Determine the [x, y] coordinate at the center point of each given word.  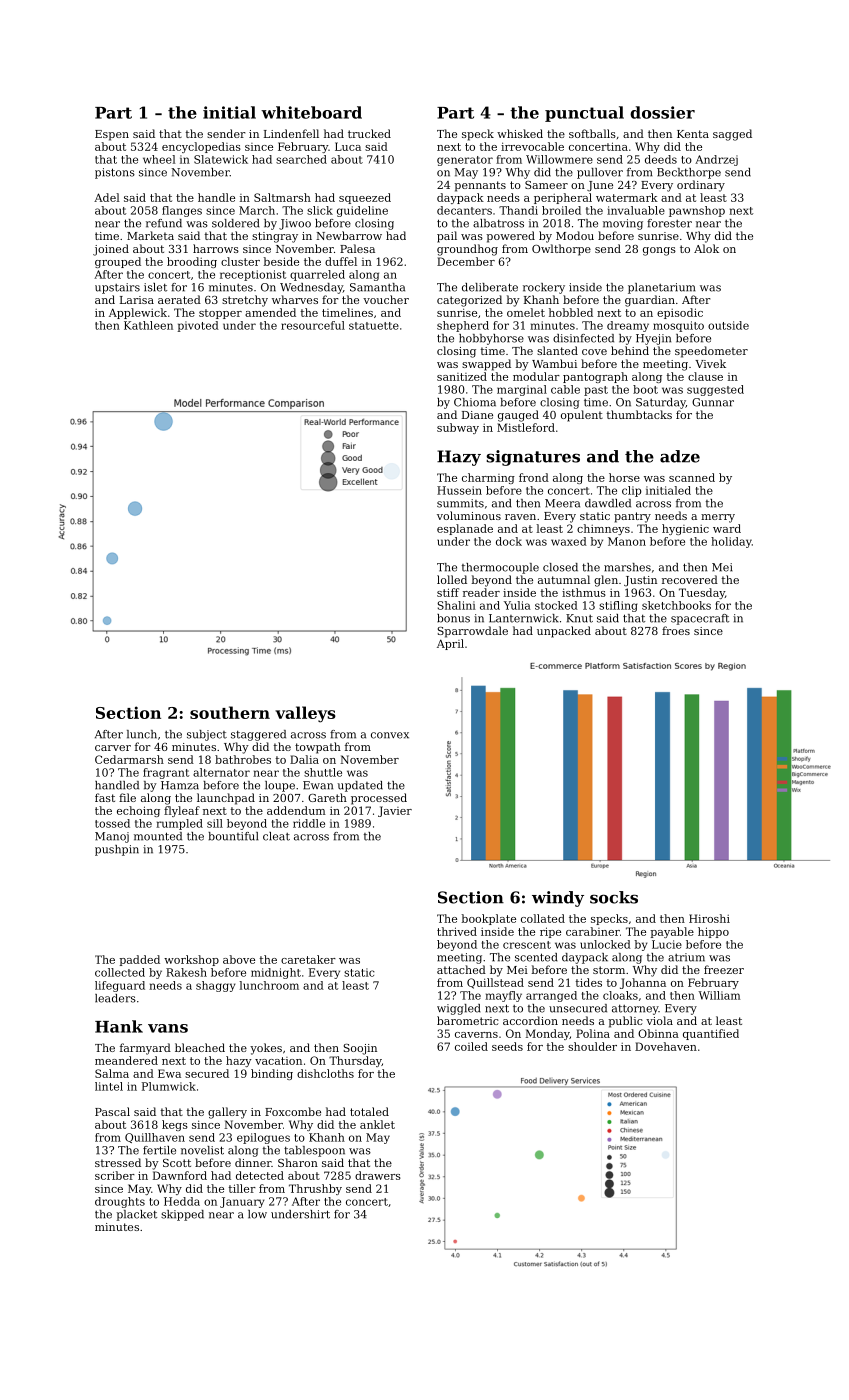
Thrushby [315, 1189]
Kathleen [148, 325]
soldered [236, 223]
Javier [395, 811]
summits [460, 503]
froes [676, 630]
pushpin [117, 850]
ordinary [701, 186]
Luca [348, 146]
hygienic [685, 529]
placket [137, 1215]
